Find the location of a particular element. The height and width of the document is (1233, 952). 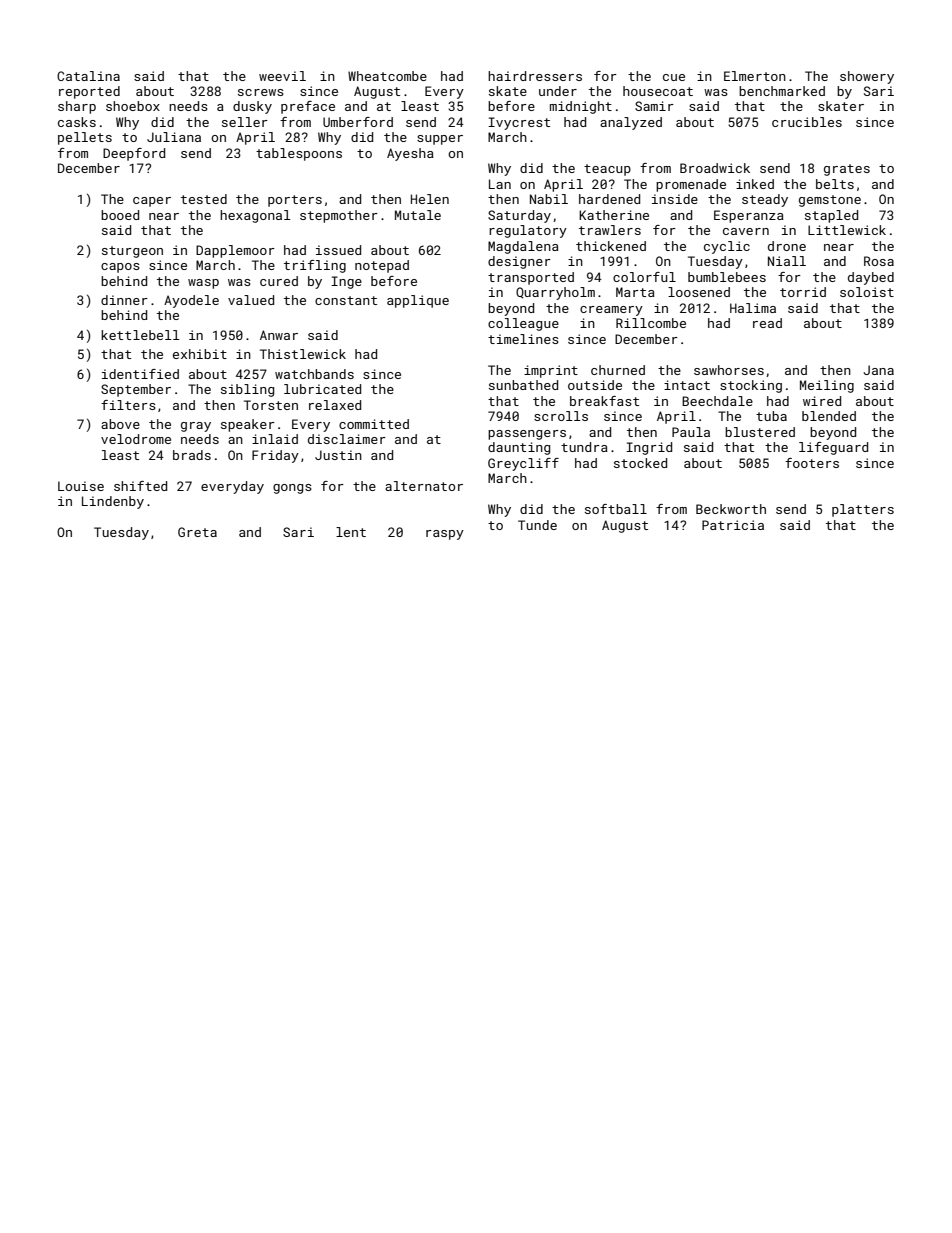

weevil is located at coordinates (282, 76).
